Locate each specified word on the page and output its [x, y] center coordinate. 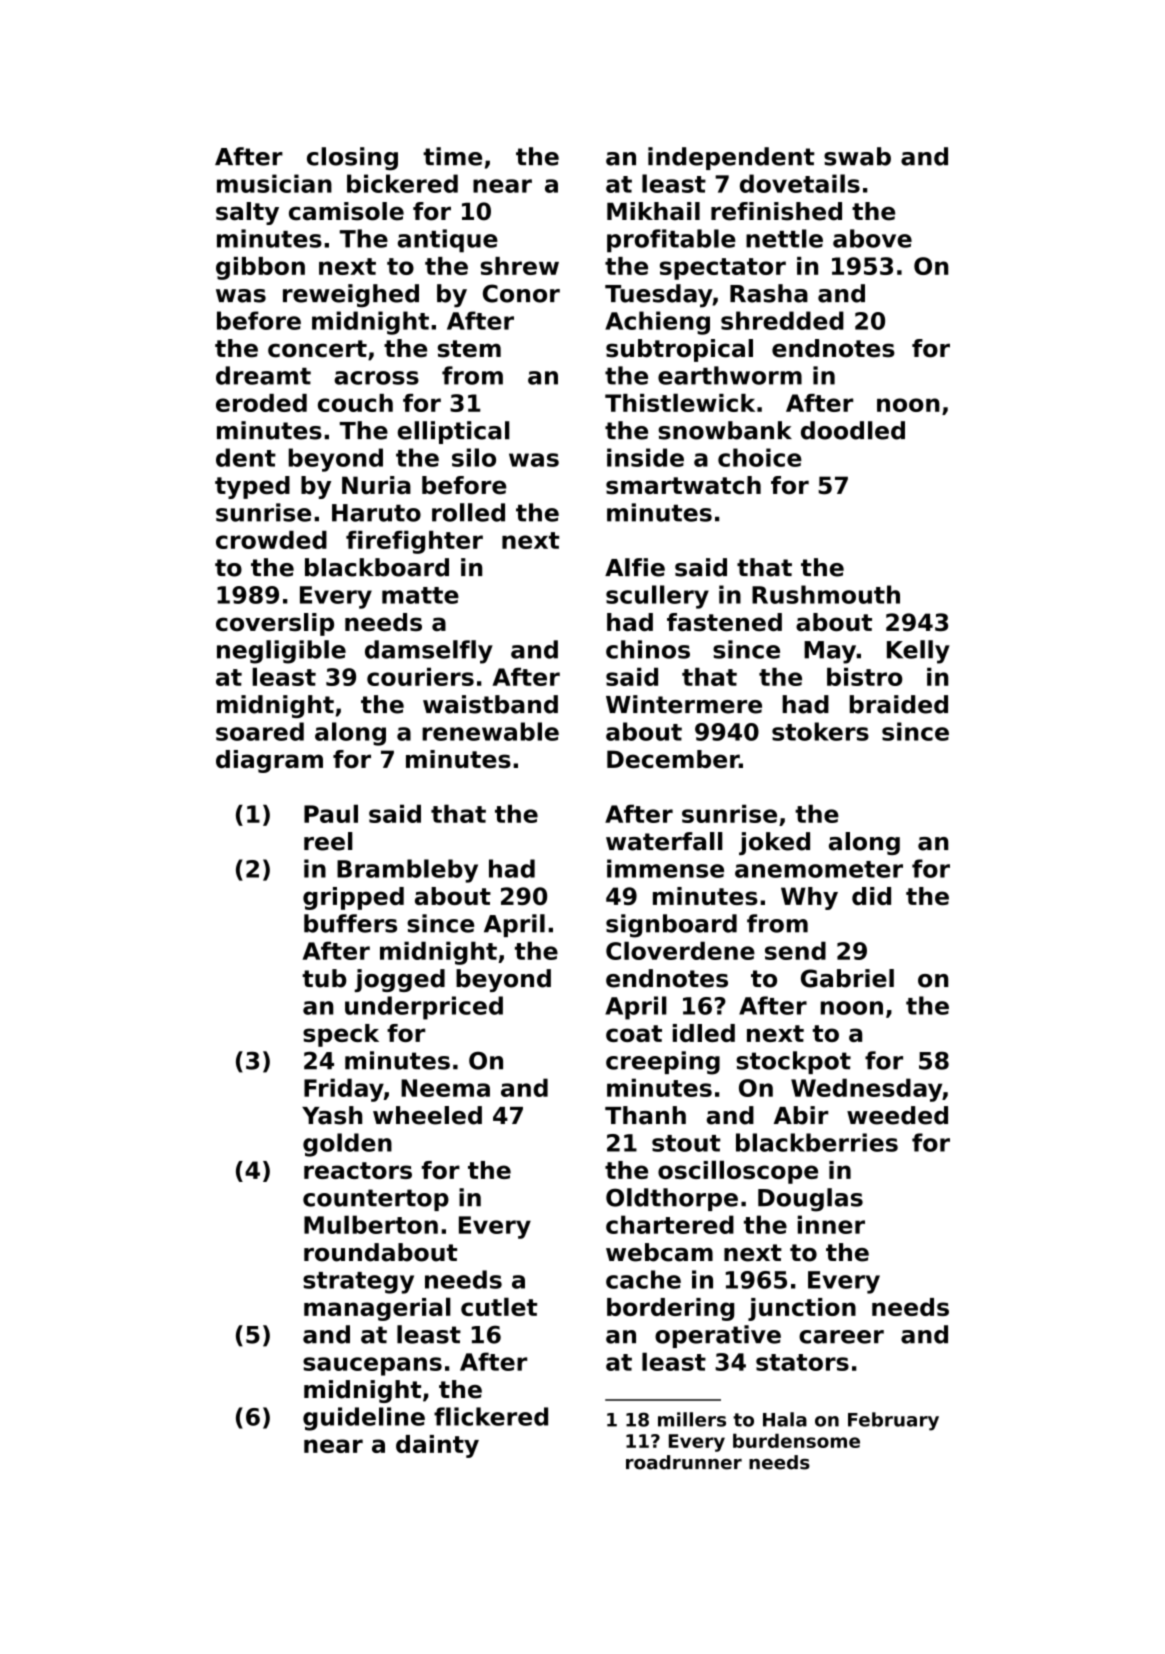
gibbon [260, 268]
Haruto [376, 513]
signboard [671, 926]
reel [328, 841]
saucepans [372, 1366]
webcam [659, 1252]
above [872, 238]
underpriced [424, 1008]
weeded [897, 1115]
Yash [332, 1115]
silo [474, 457]
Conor [521, 293]
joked [774, 843]
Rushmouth [826, 594]
